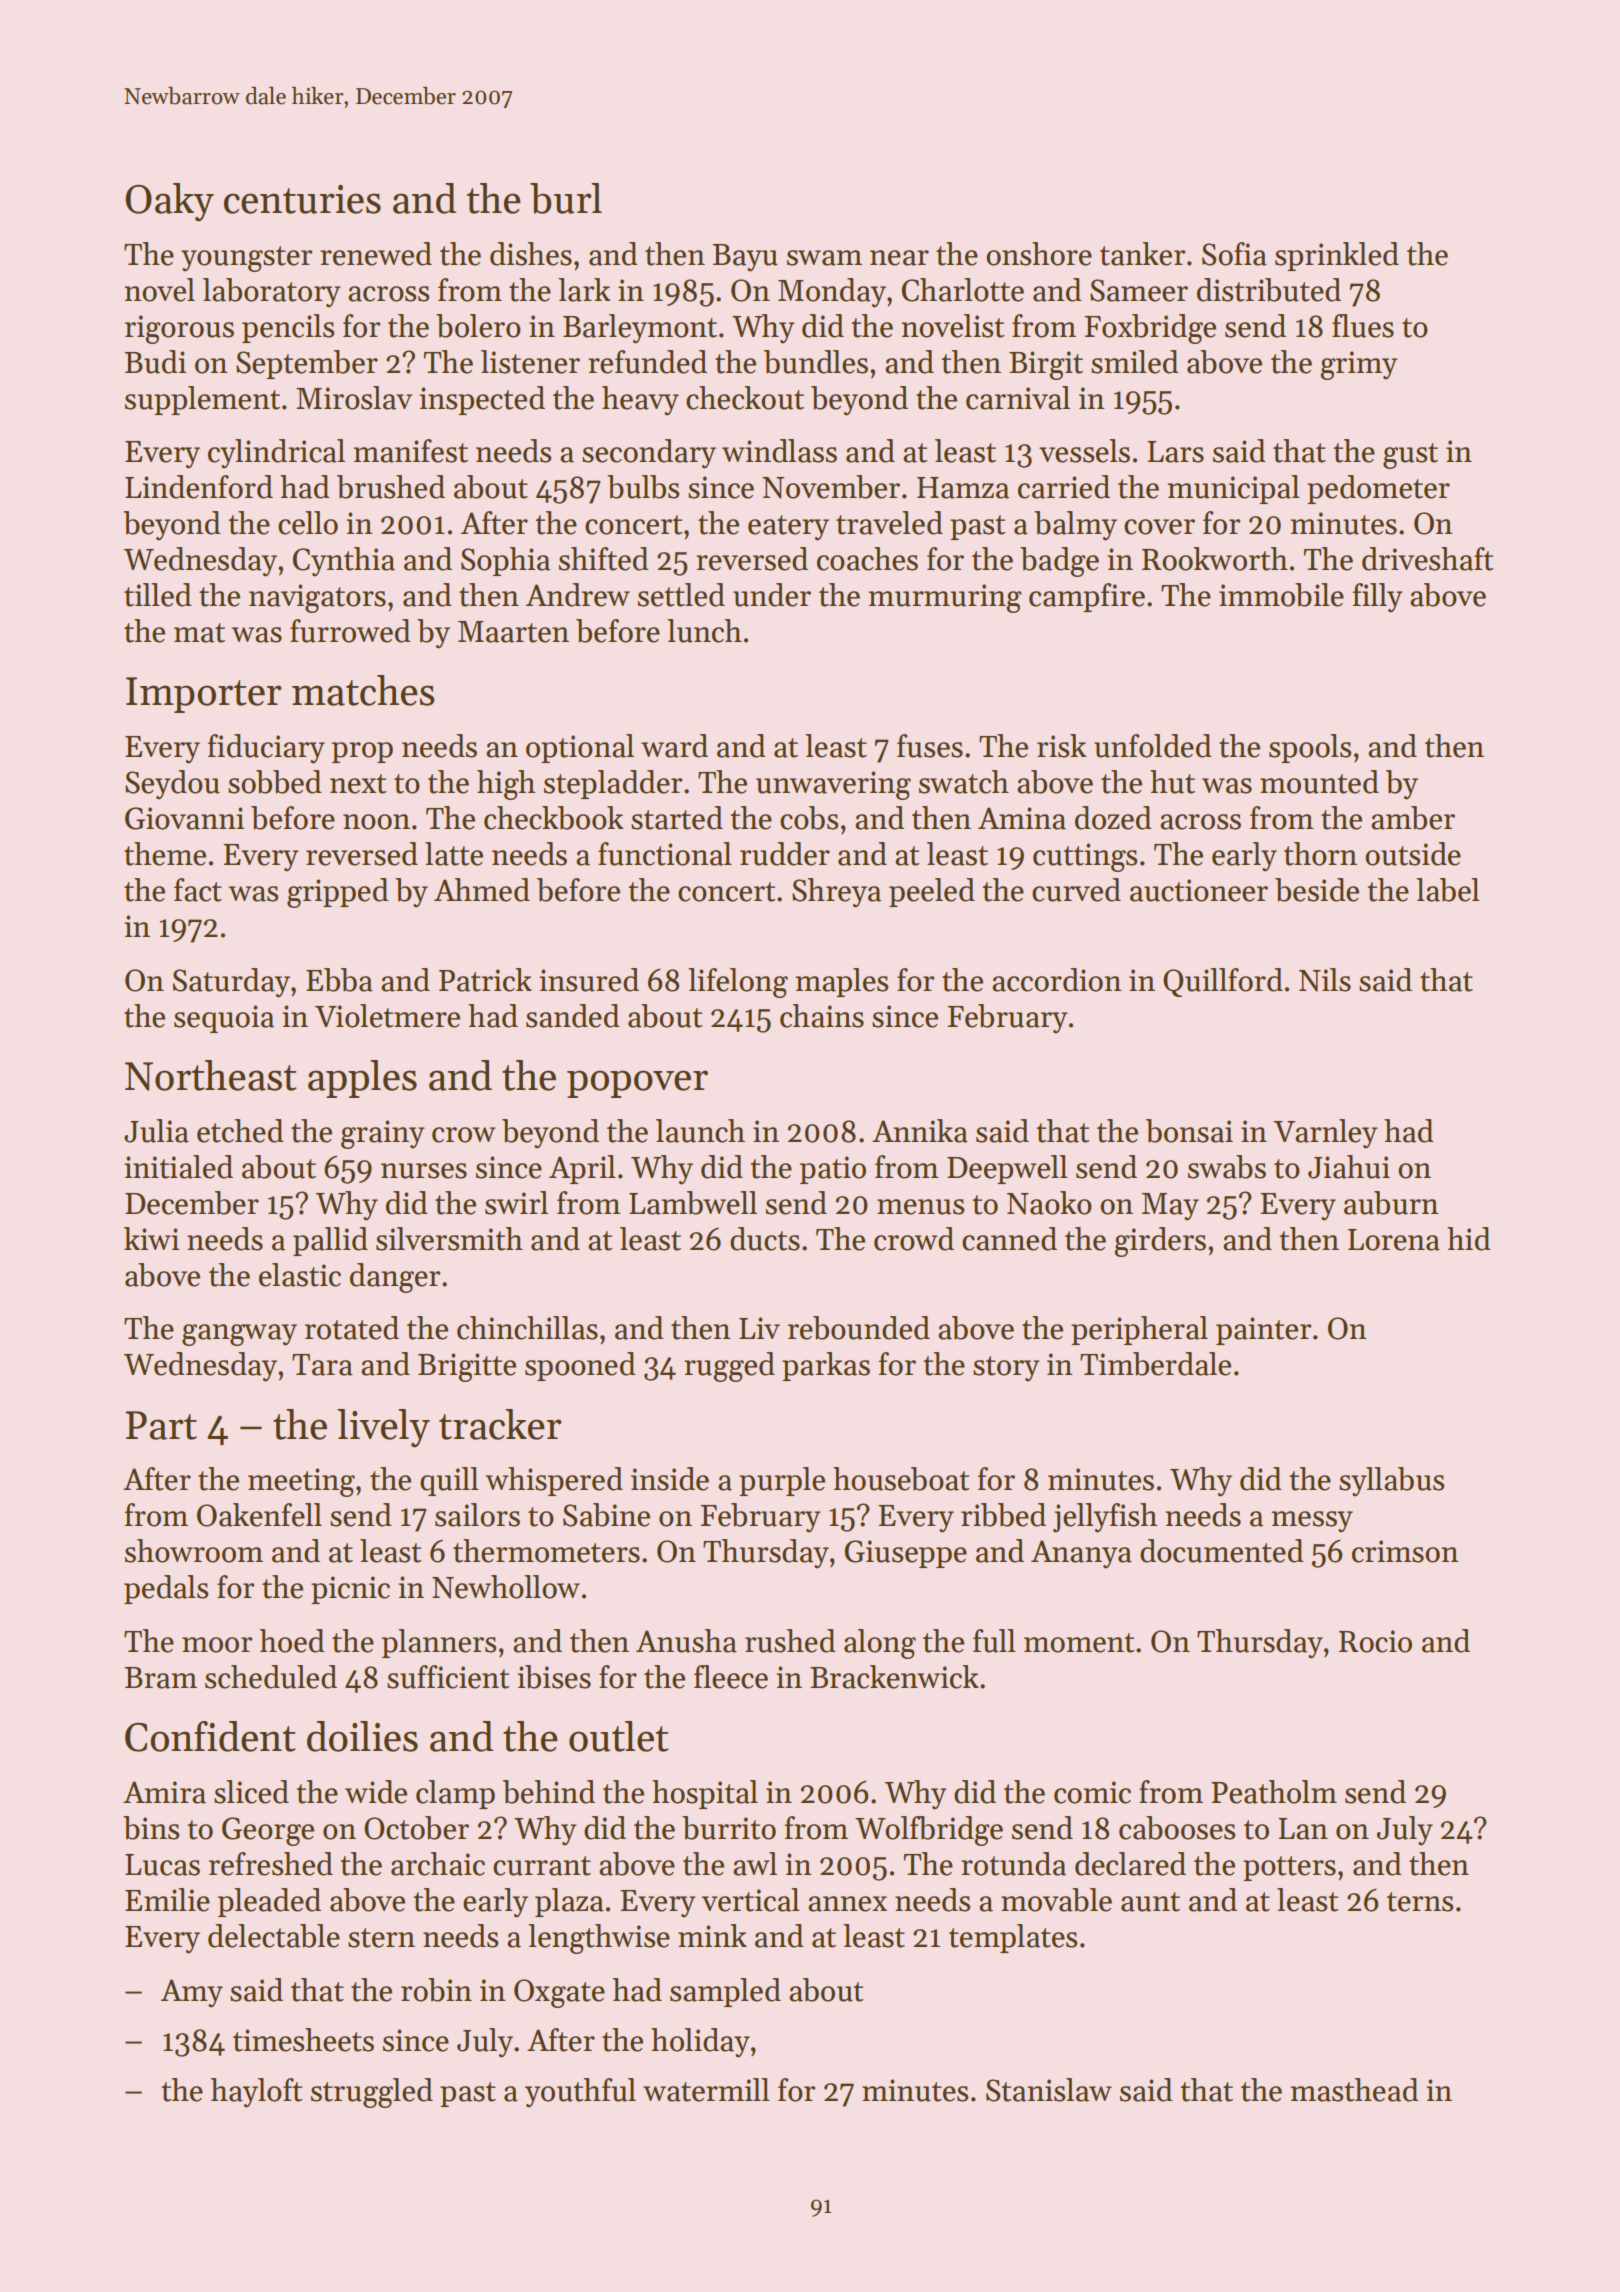  What do you see at coordinates (1325, 980) in the screenshot?
I see `Nils` at bounding box center [1325, 980].
